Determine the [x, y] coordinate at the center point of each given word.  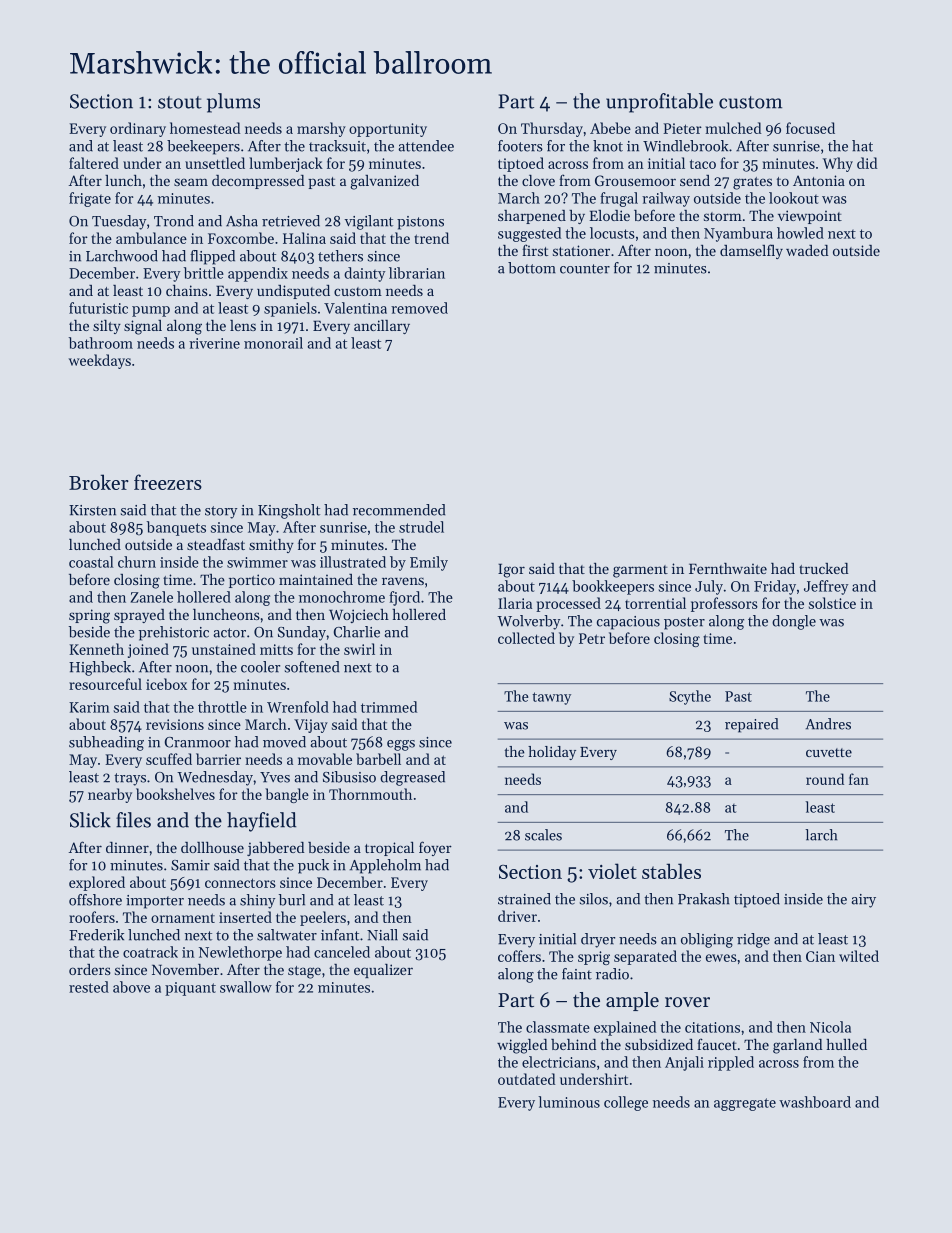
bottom [532, 268]
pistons [420, 223]
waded [807, 250]
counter [585, 269]
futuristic [98, 308]
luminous [569, 1102]
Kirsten [92, 510]
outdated [527, 1079]
